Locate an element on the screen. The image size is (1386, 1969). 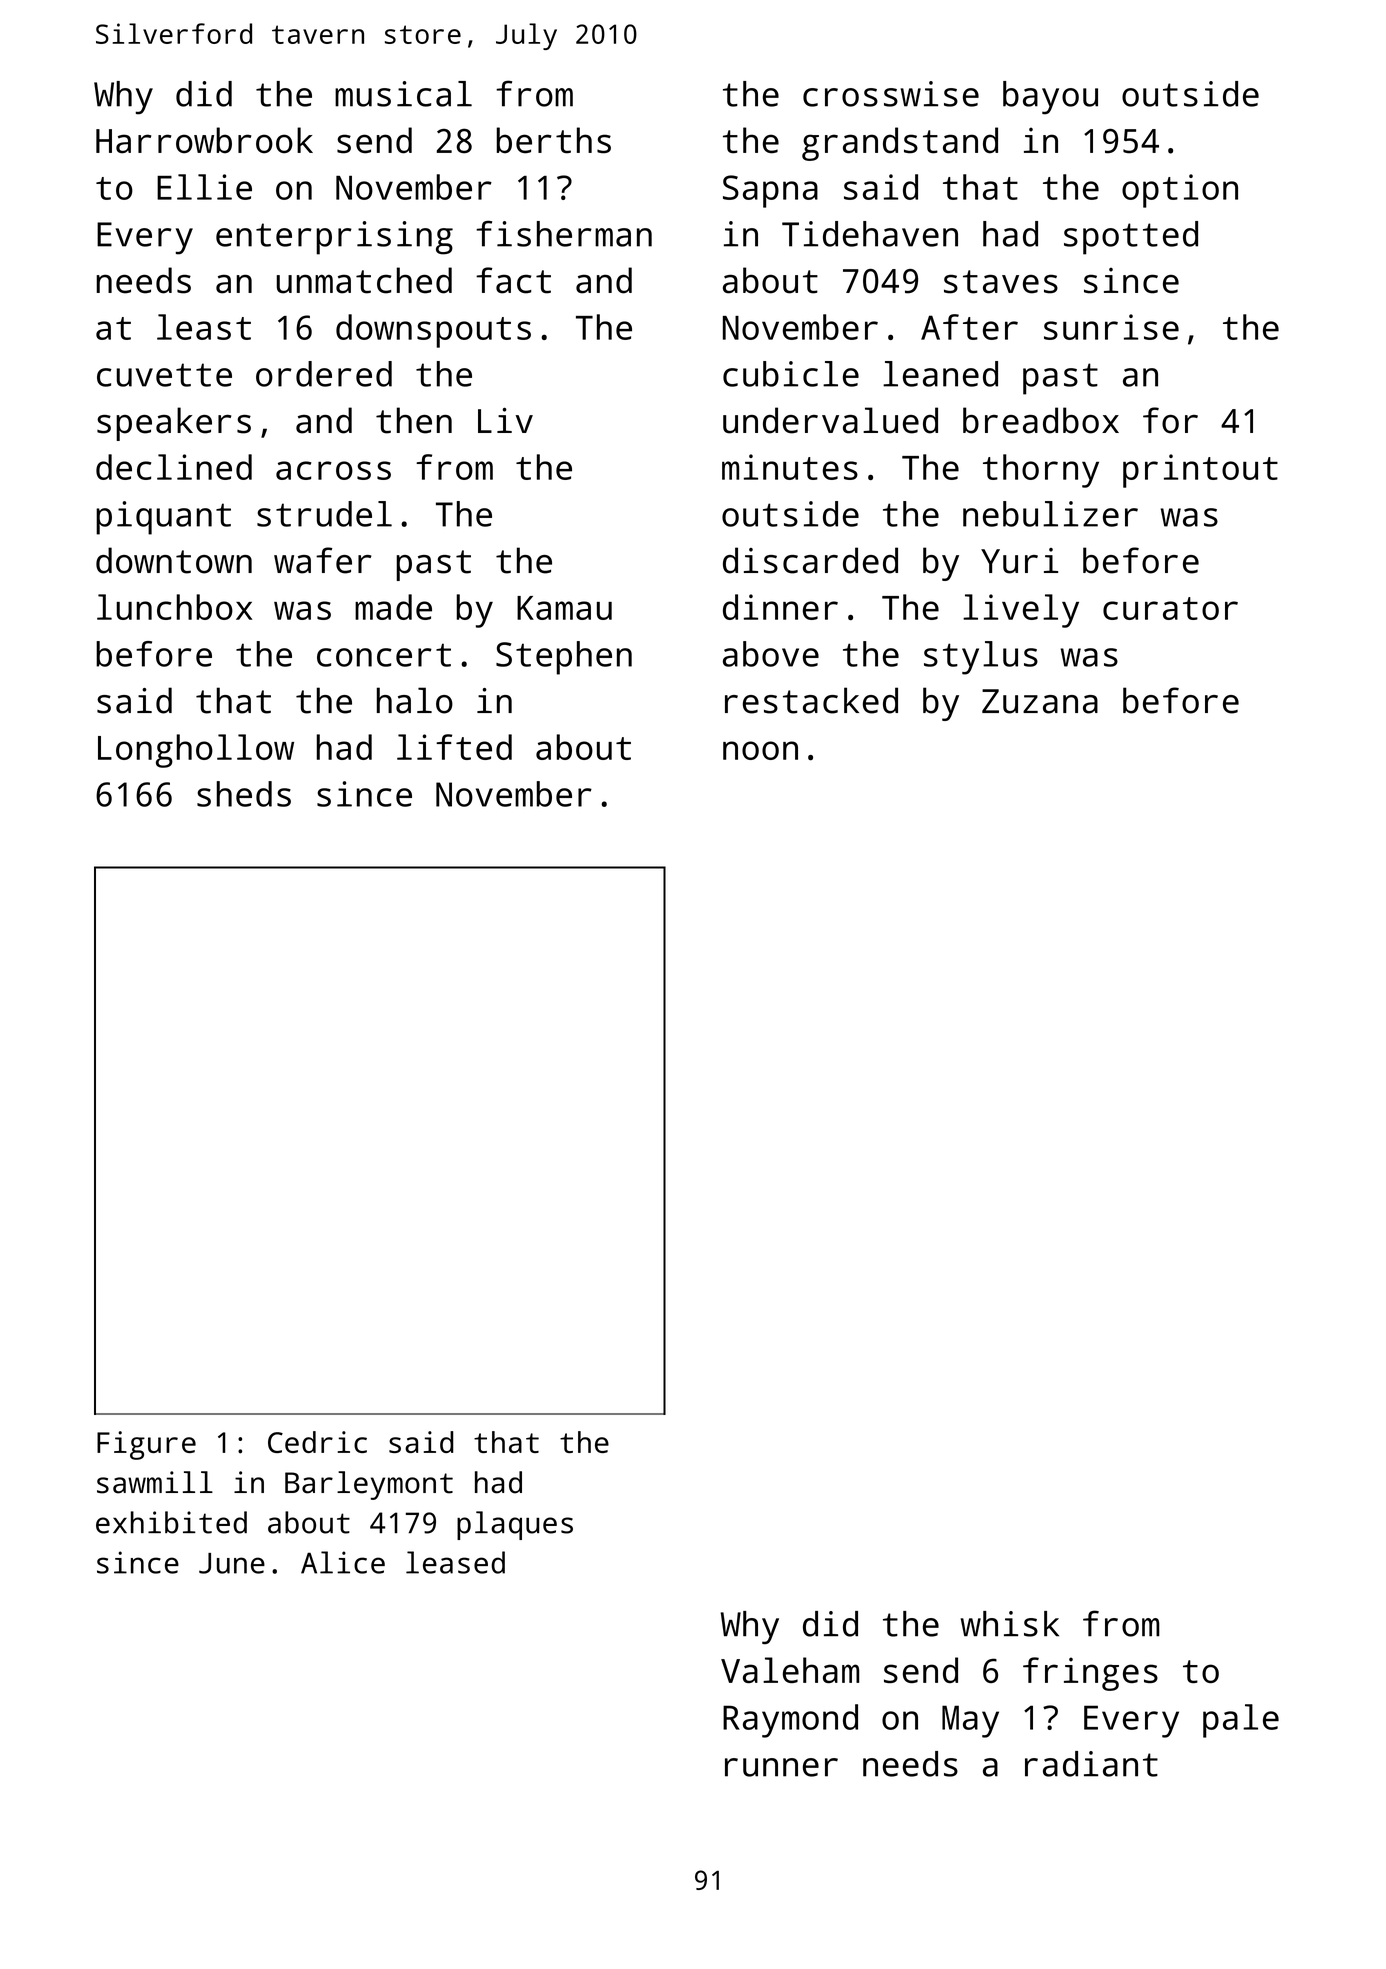
crosswise is located at coordinates (891, 94).
